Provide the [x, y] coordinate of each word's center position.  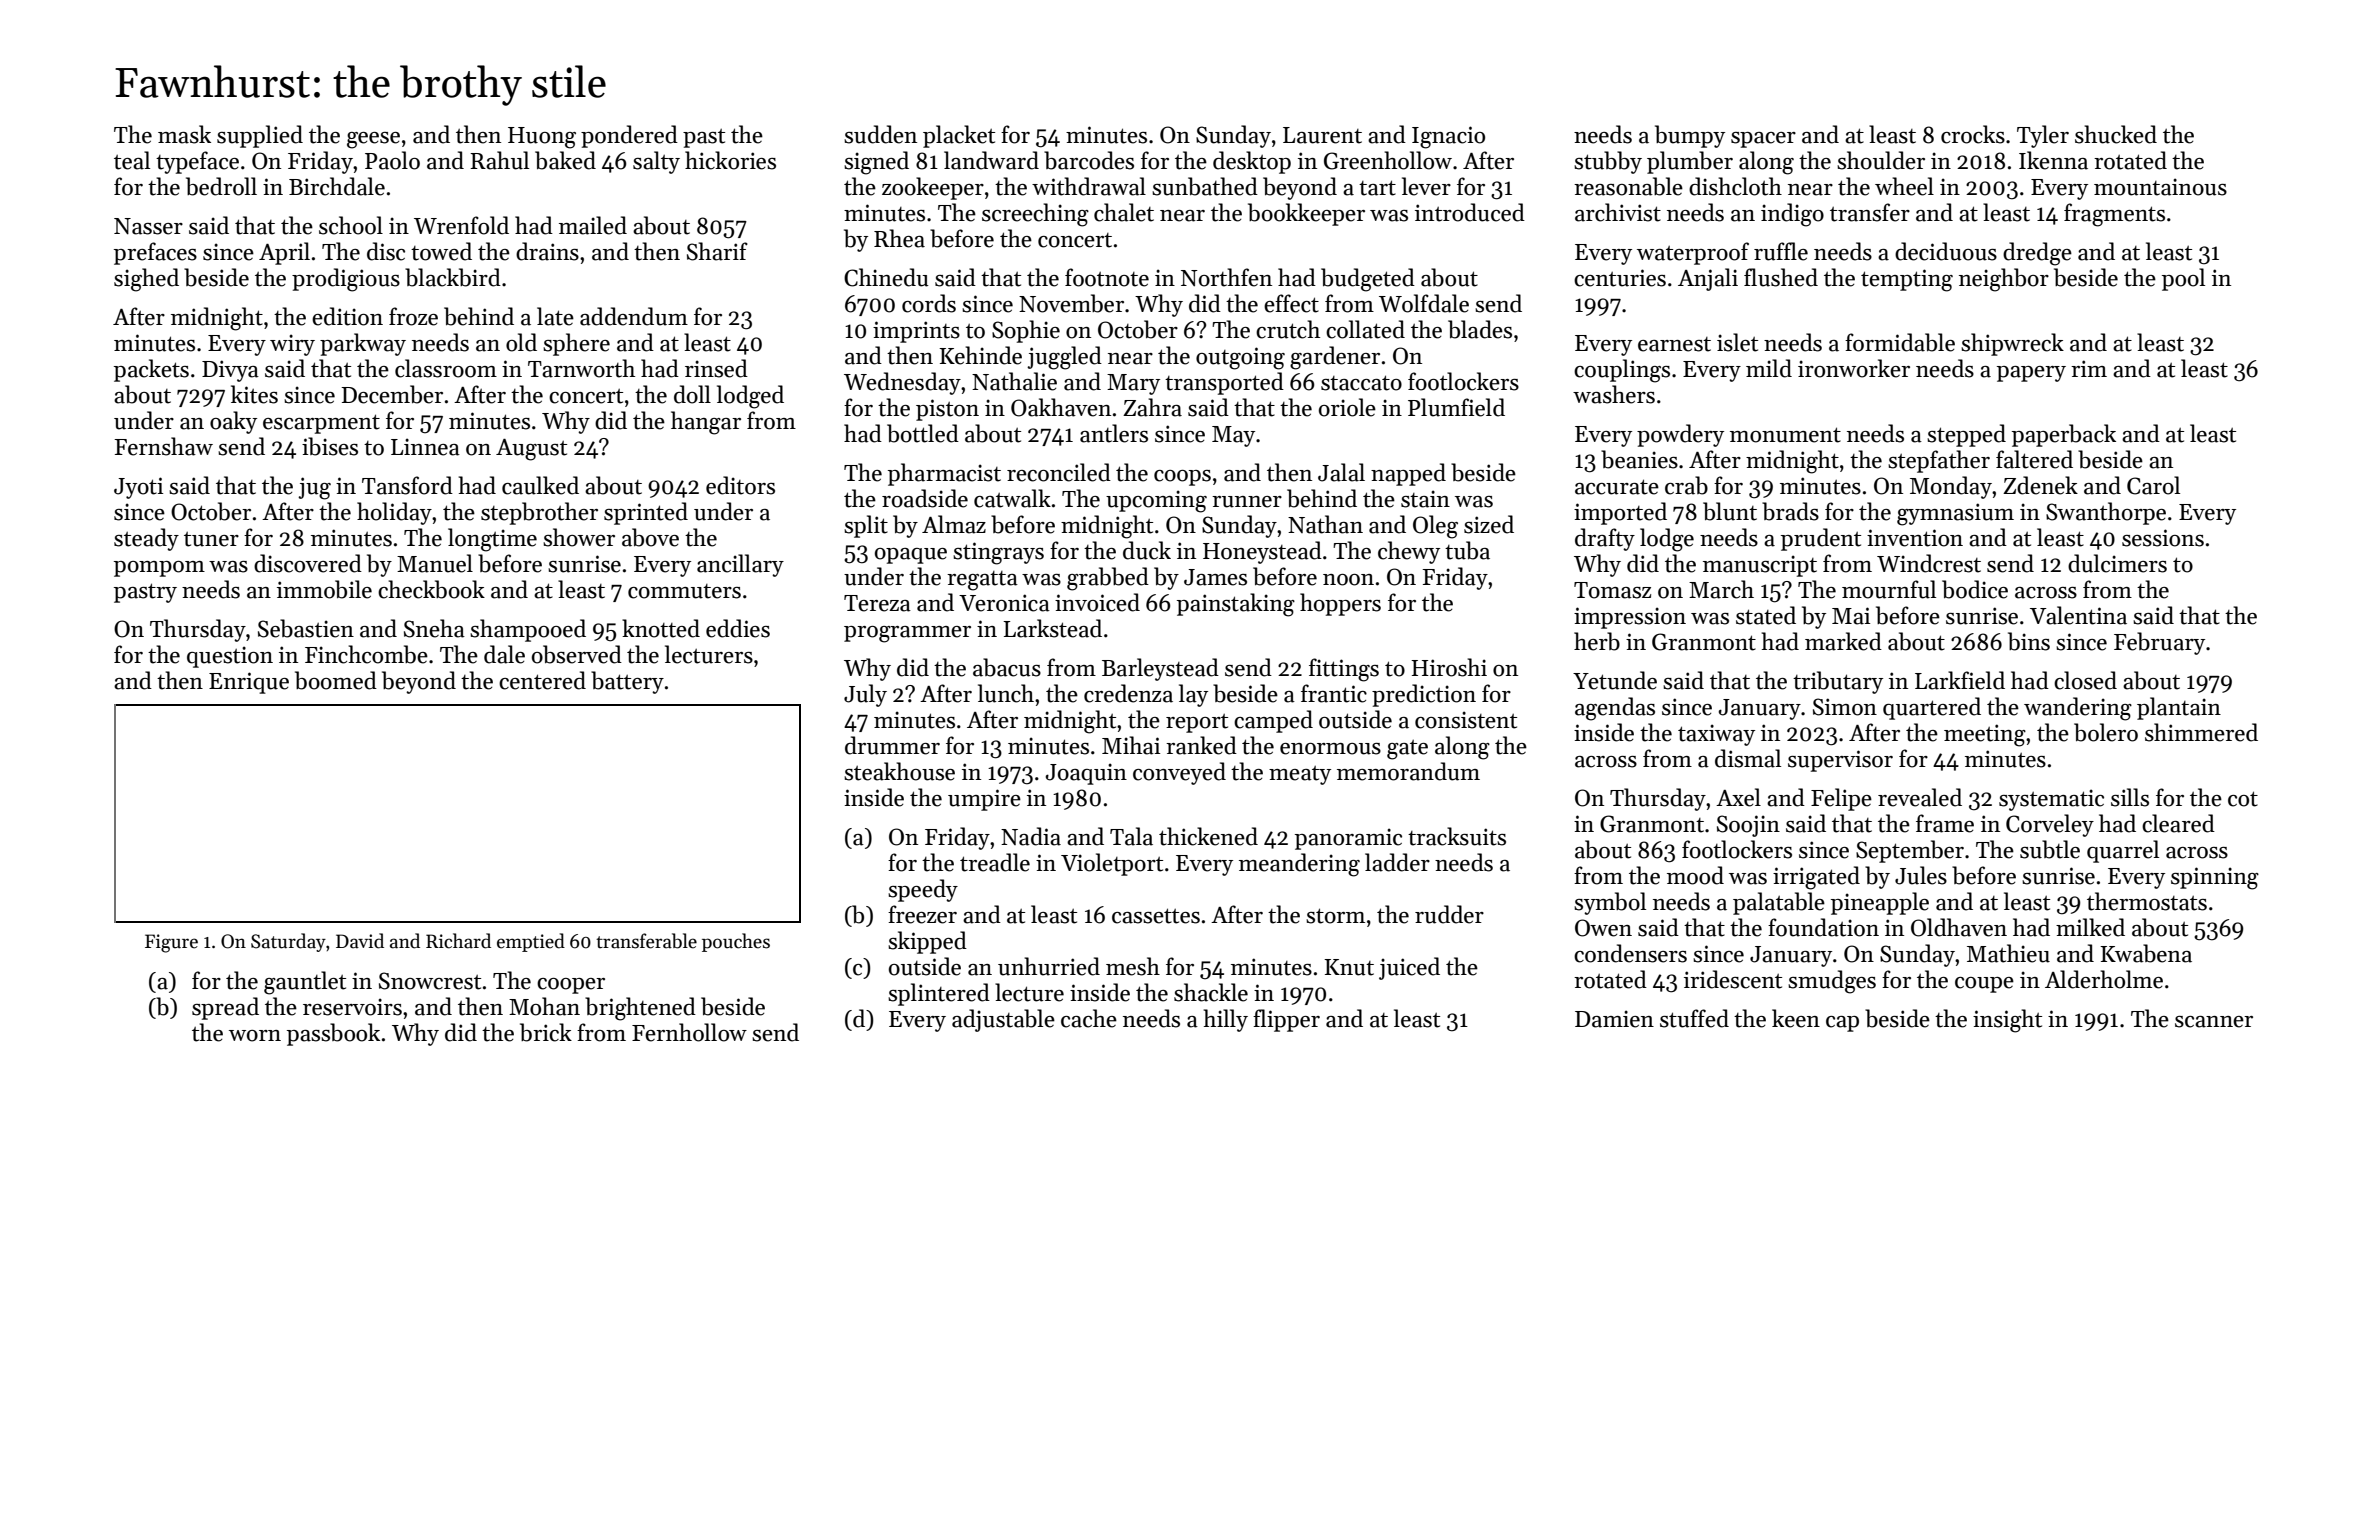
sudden [880, 134]
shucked [2116, 134]
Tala [1131, 836]
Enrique [249, 683]
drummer [892, 745]
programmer [907, 634]
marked [1843, 641]
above [650, 537]
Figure [171, 943]
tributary [1838, 682]
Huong [542, 138]
